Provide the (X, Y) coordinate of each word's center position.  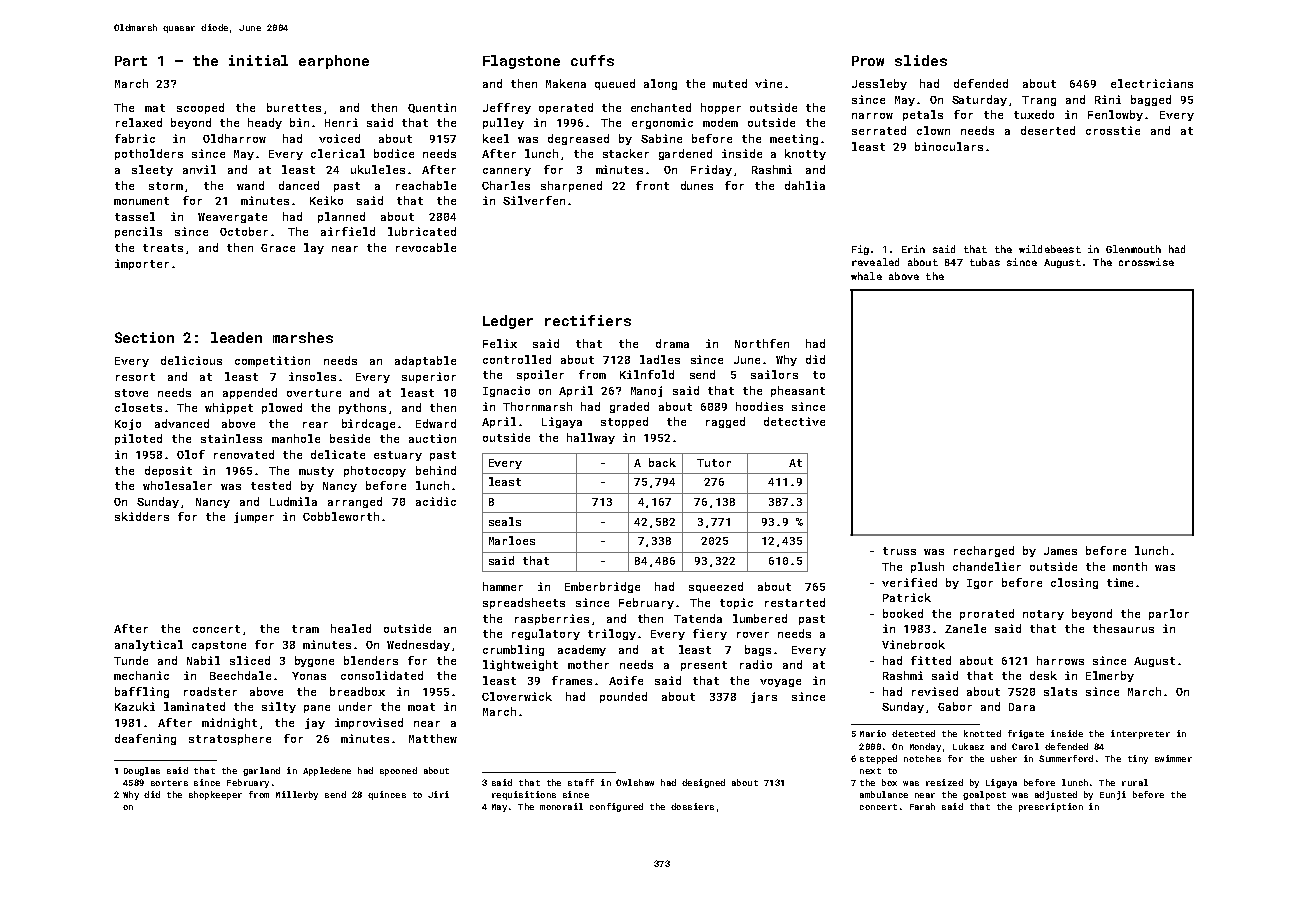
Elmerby (1110, 676)
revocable (426, 247)
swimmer (1173, 758)
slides (921, 60)
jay (315, 723)
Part (131, 61)
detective (794, 421)
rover (753, 635)
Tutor (714, 463)
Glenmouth (1133, 249)
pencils (138, 232)
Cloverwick (517, 696)
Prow (868, 61)
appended (250, 393)
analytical (149, 645)
